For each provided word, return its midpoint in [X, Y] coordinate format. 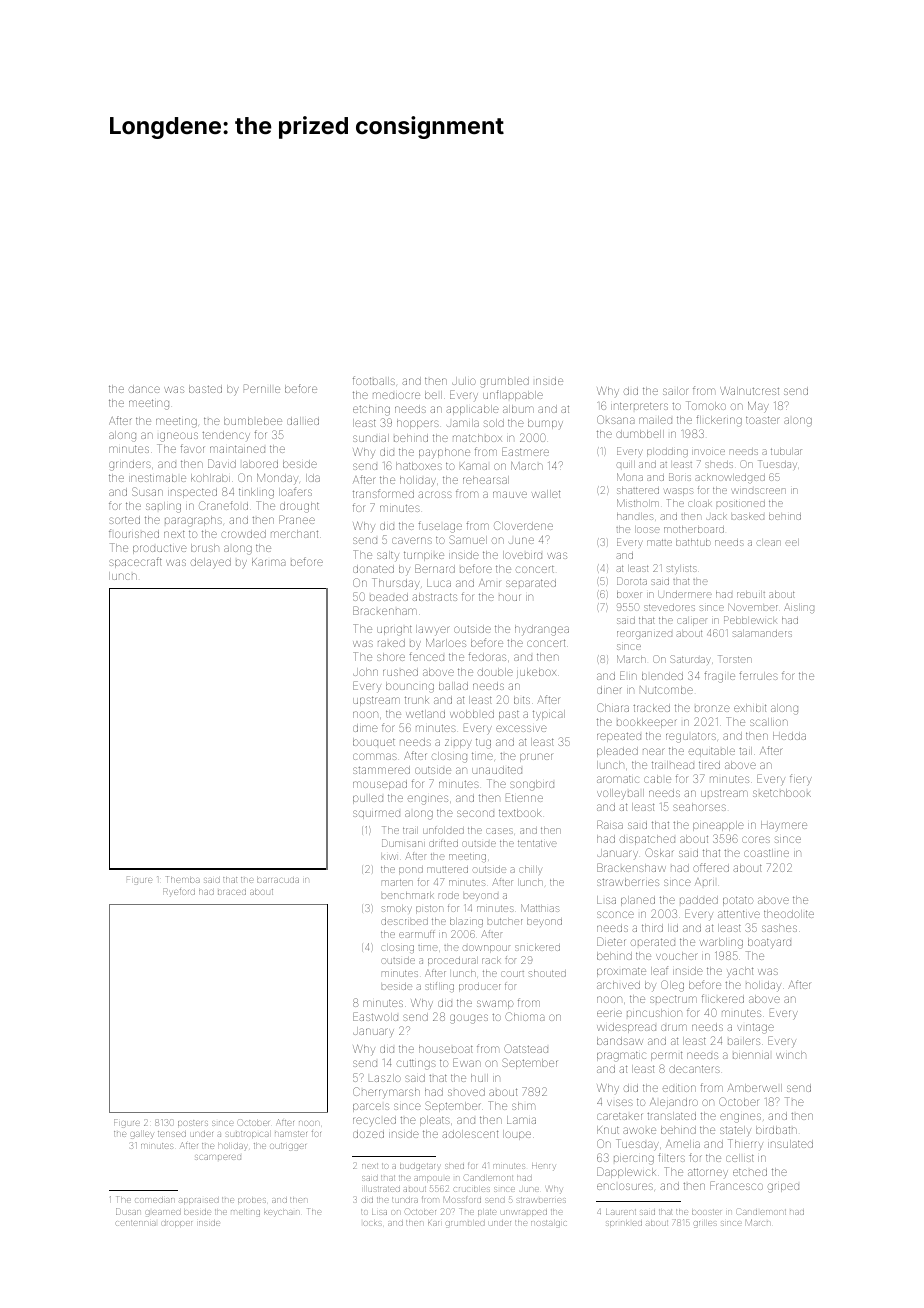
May [758, 407]
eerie [609, 1013]
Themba [183, 879]
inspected [192, 493]
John [365, 672]
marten [397, 882]
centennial [136, 1223]
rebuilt [751, 594]
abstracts [434, 597]
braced [232, 892]
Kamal [473, 466]
